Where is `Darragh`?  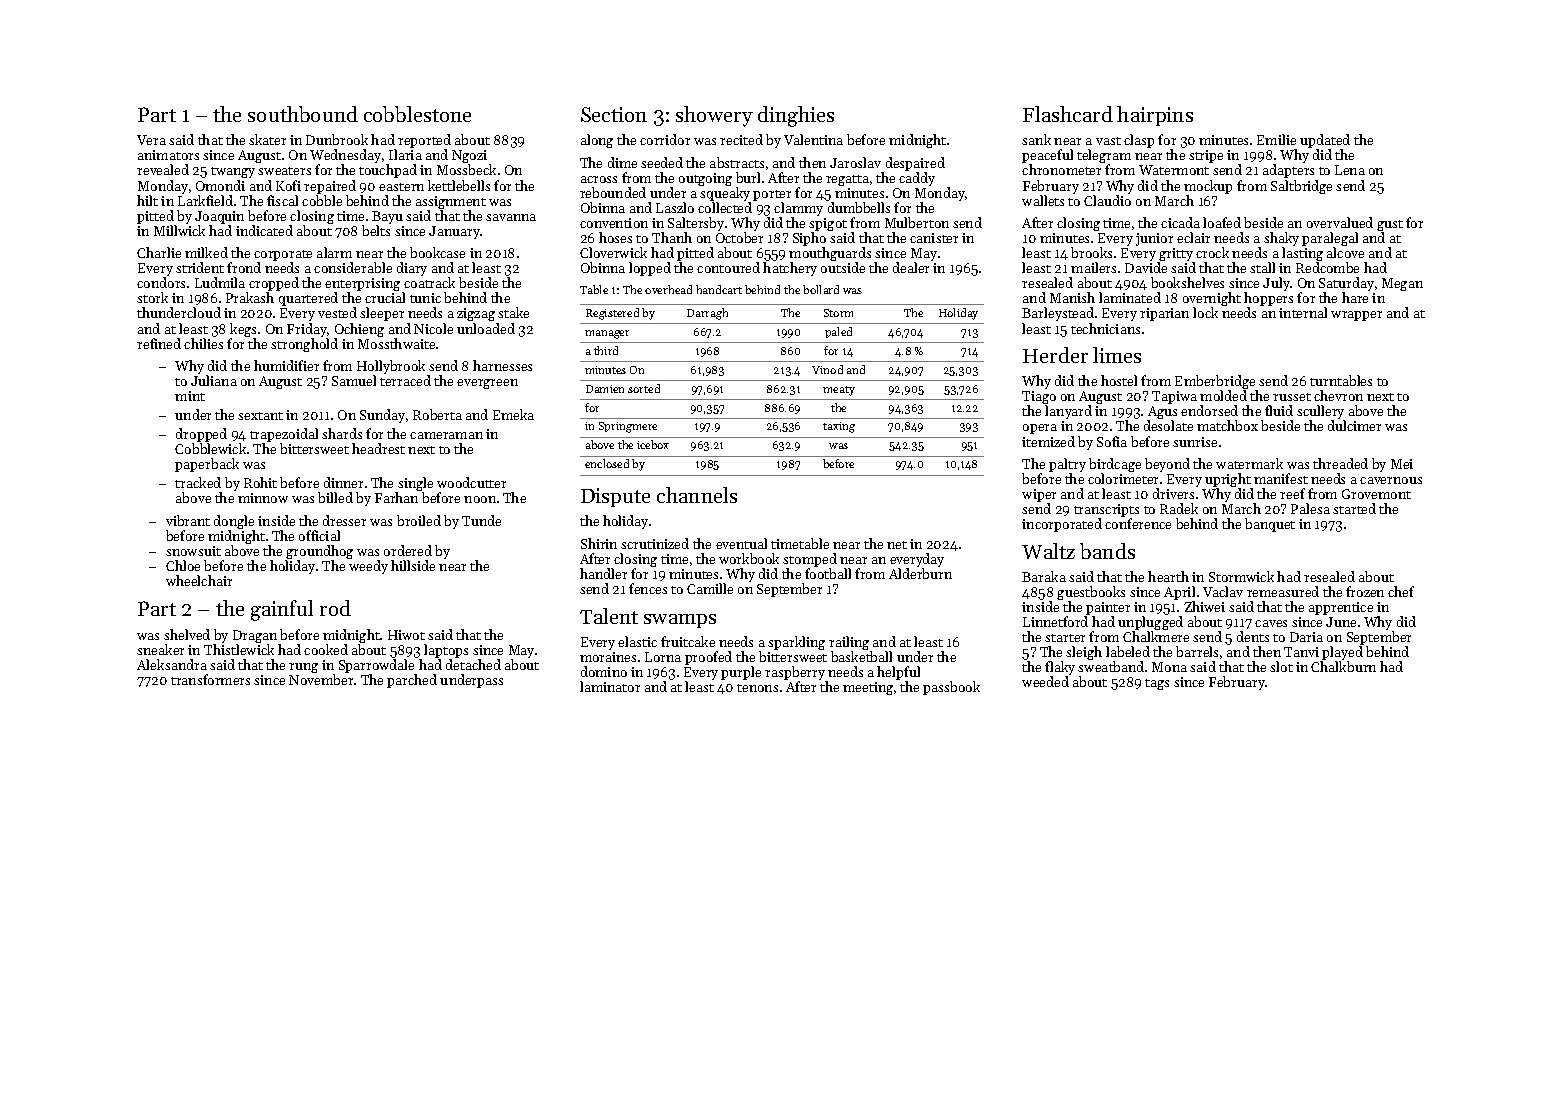
Darragh is located at coordinates (707, 314).
